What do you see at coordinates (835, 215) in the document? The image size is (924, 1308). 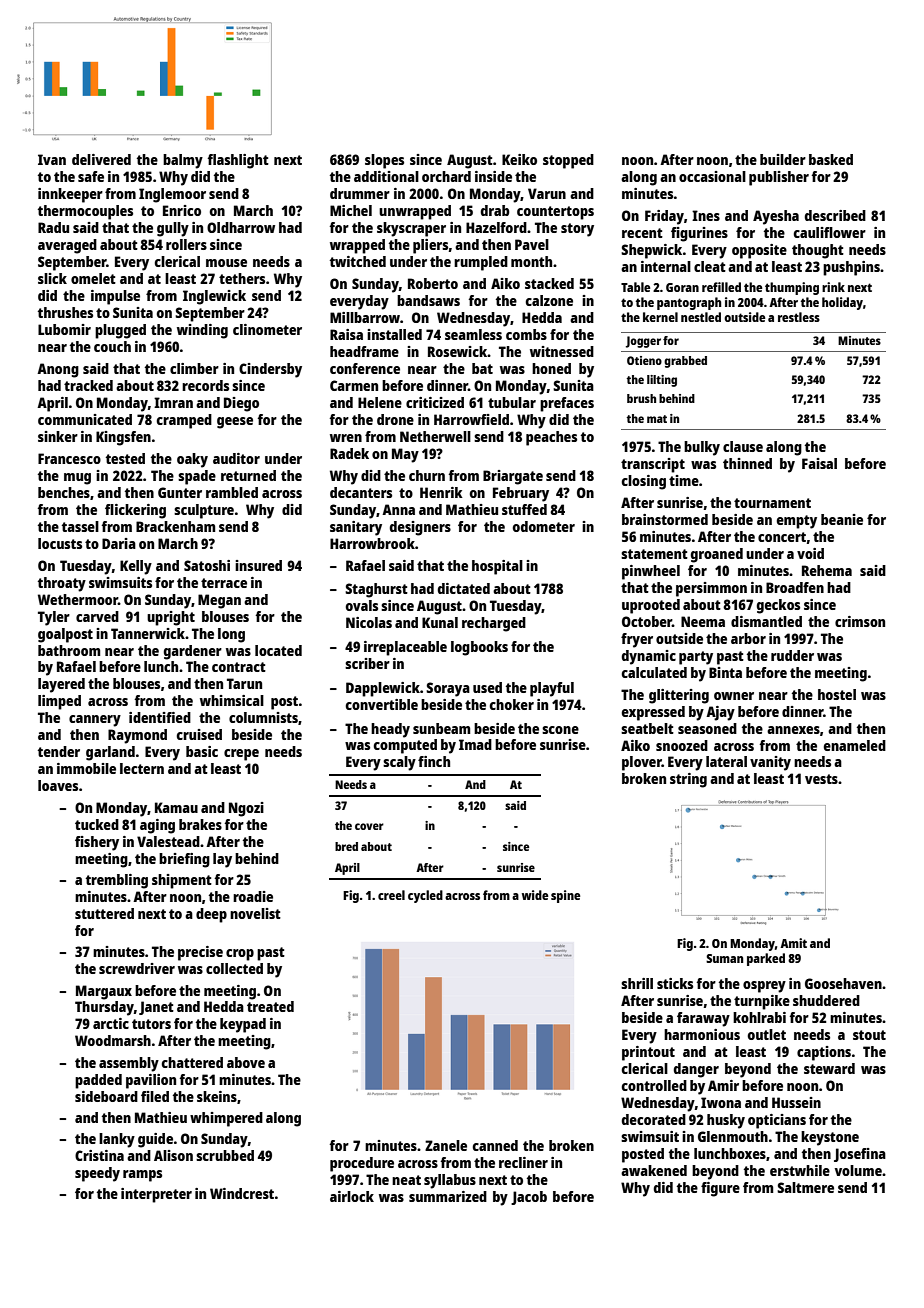 I see `described` at bounding box center [835, 215].
